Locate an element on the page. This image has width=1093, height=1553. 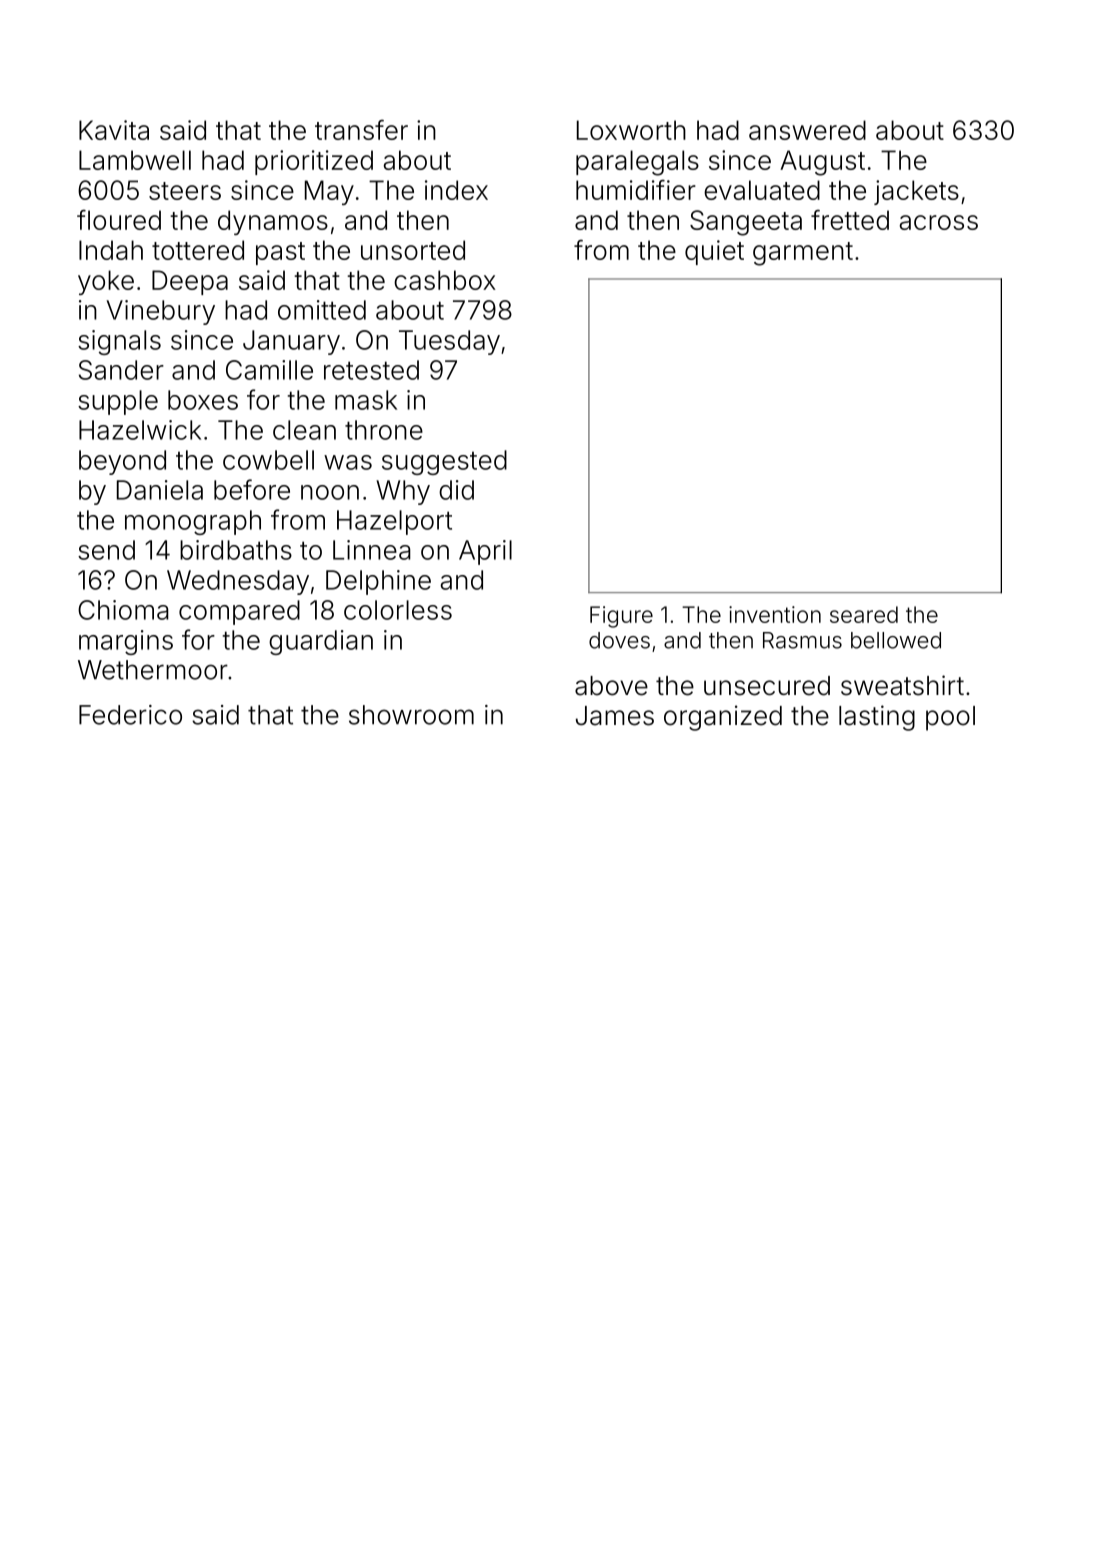
Tuesday is located at coordinates (449, 342).
